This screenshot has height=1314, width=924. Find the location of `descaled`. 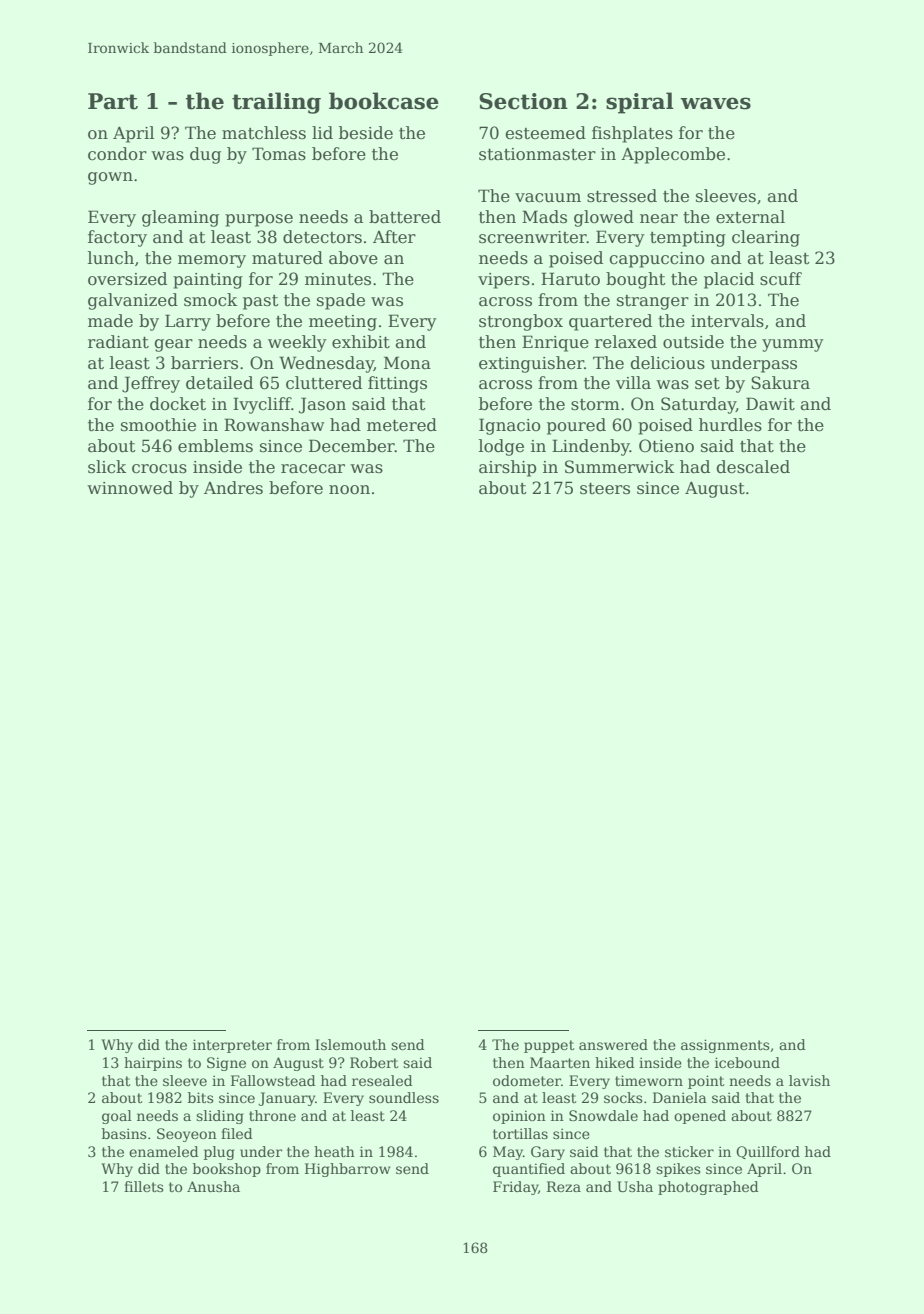

descaled is located at coordinates (753, 467).
